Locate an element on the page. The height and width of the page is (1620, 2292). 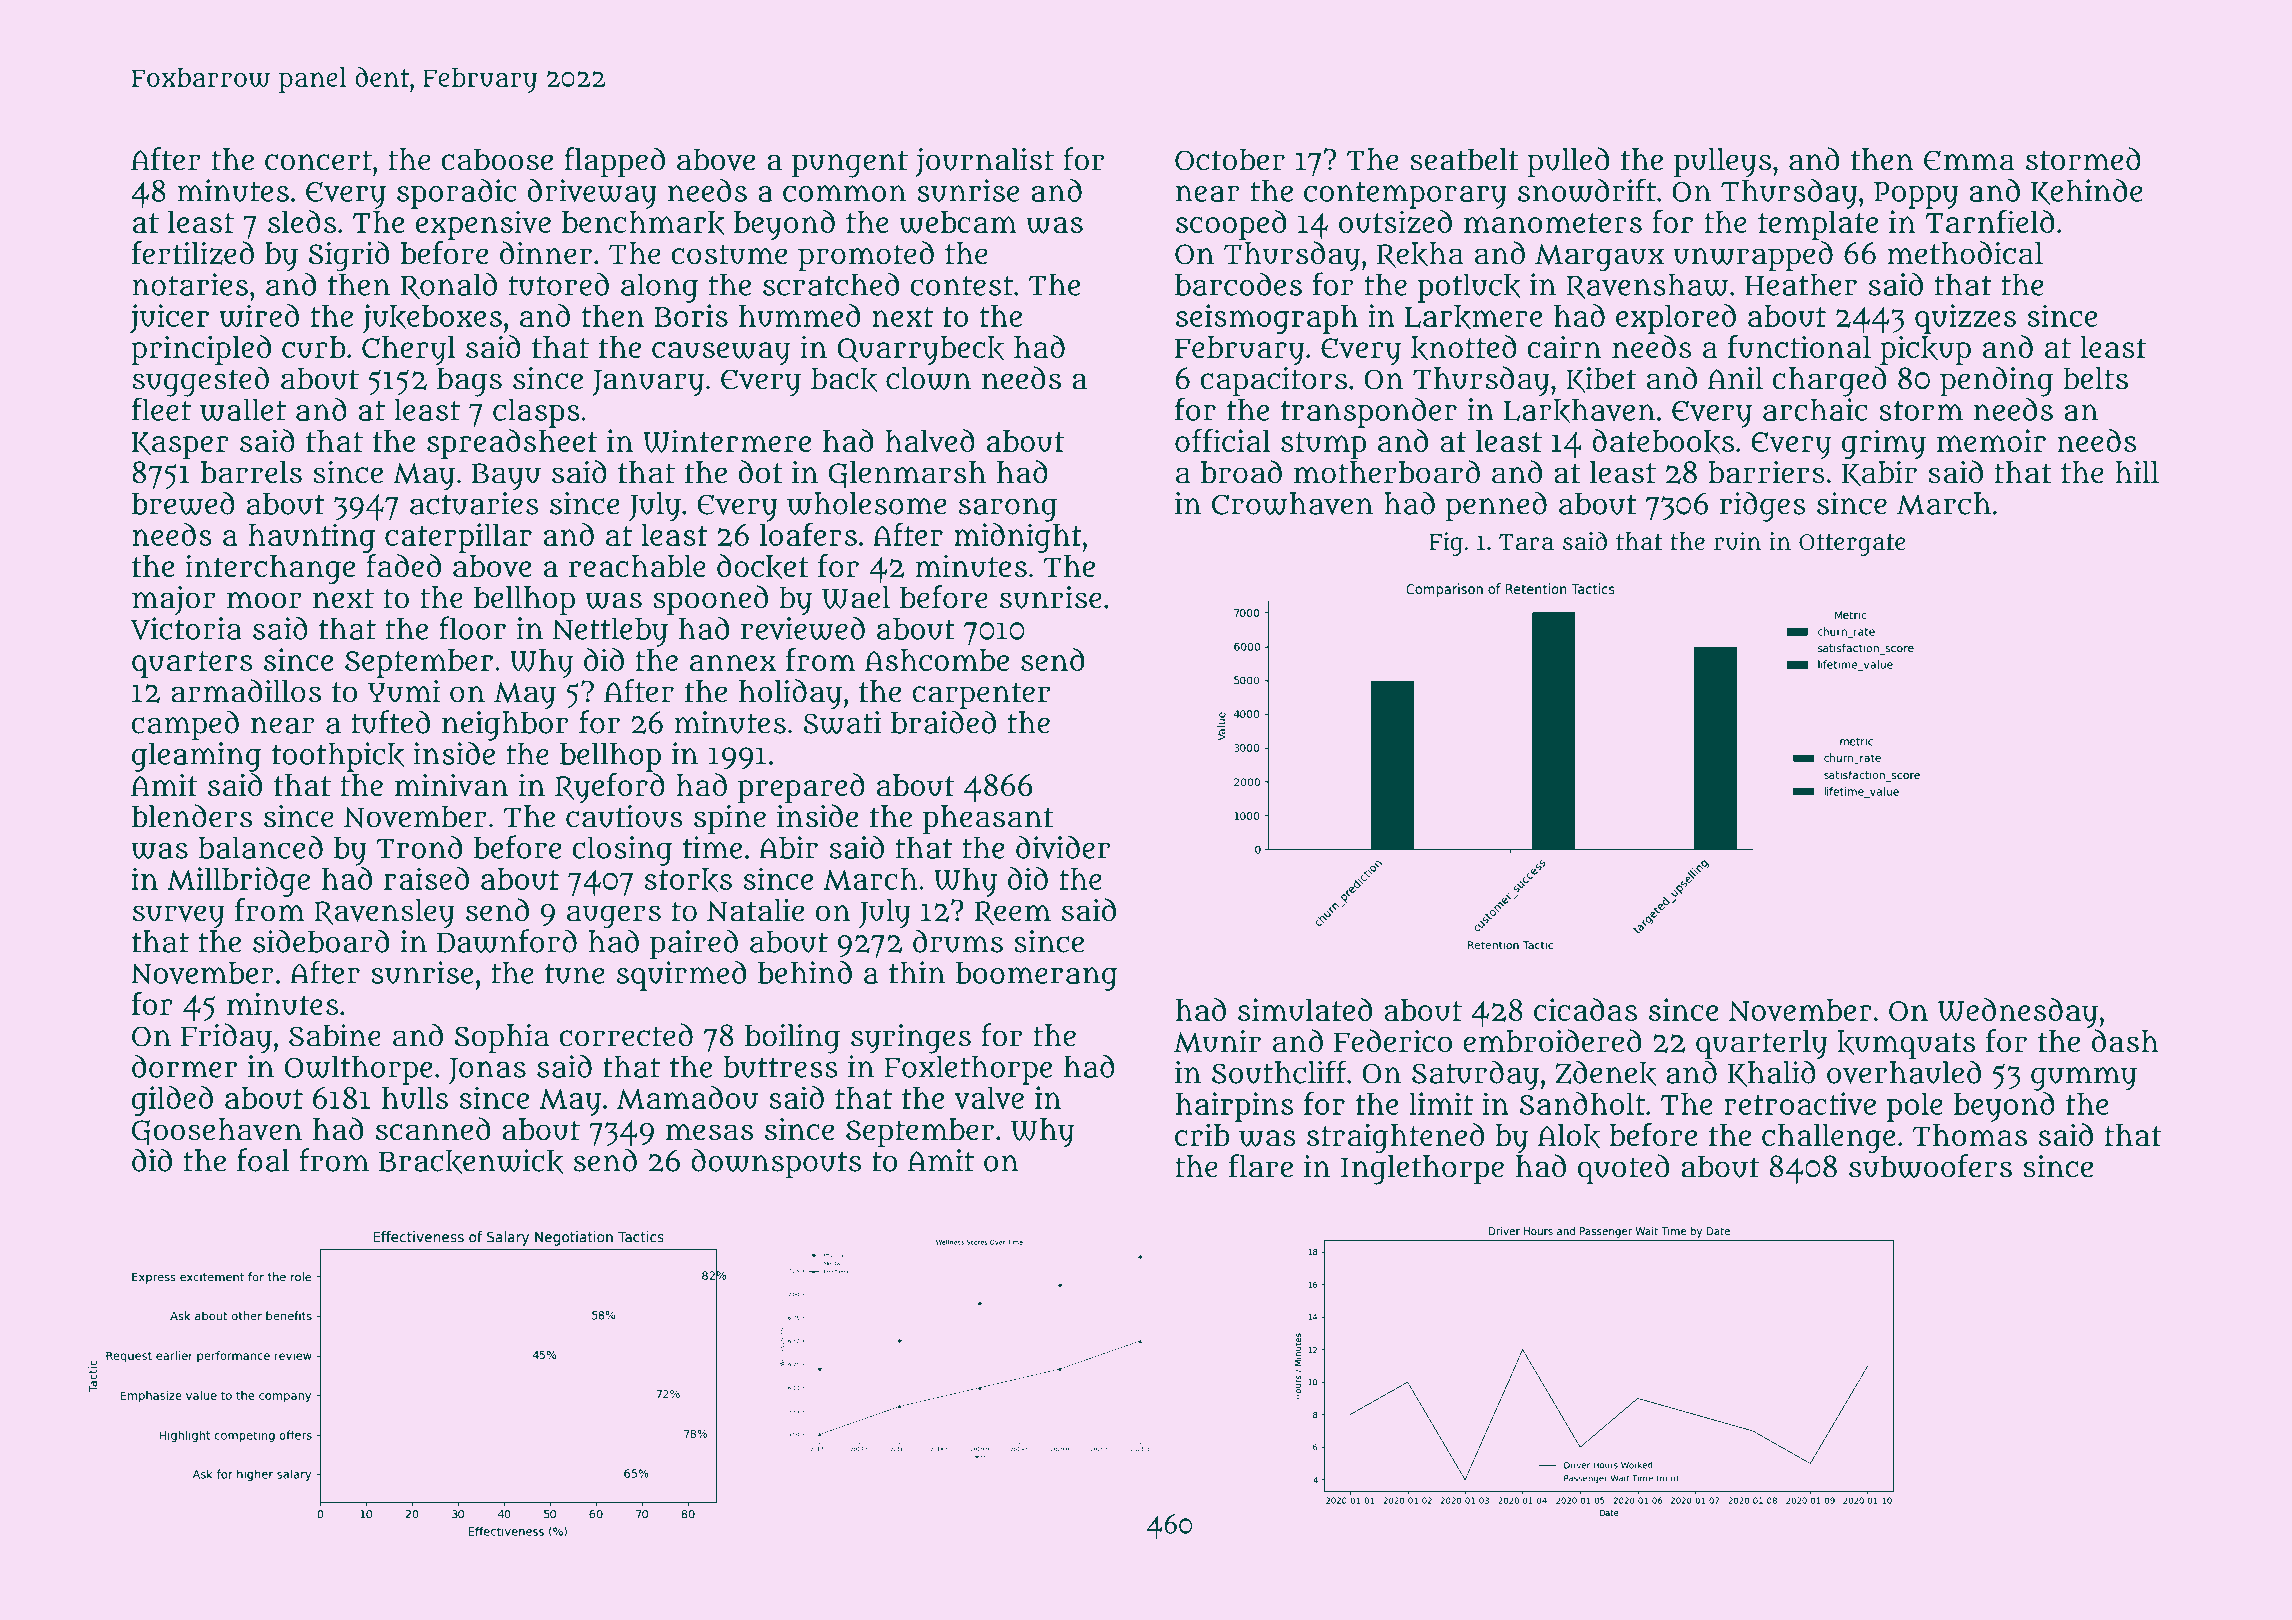
interchange is located at coordinates (270, 569).
